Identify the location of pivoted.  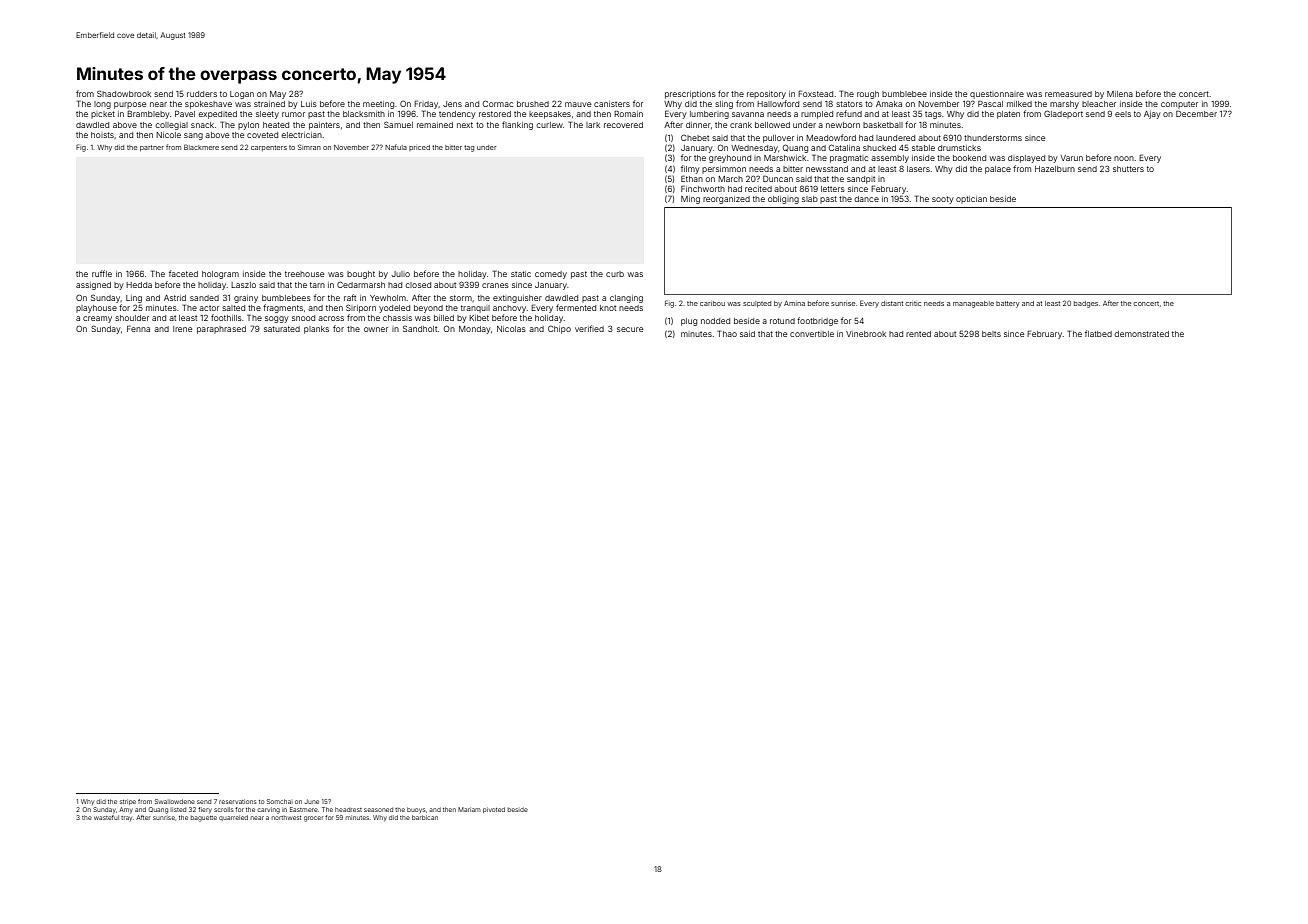
(494, 810).
